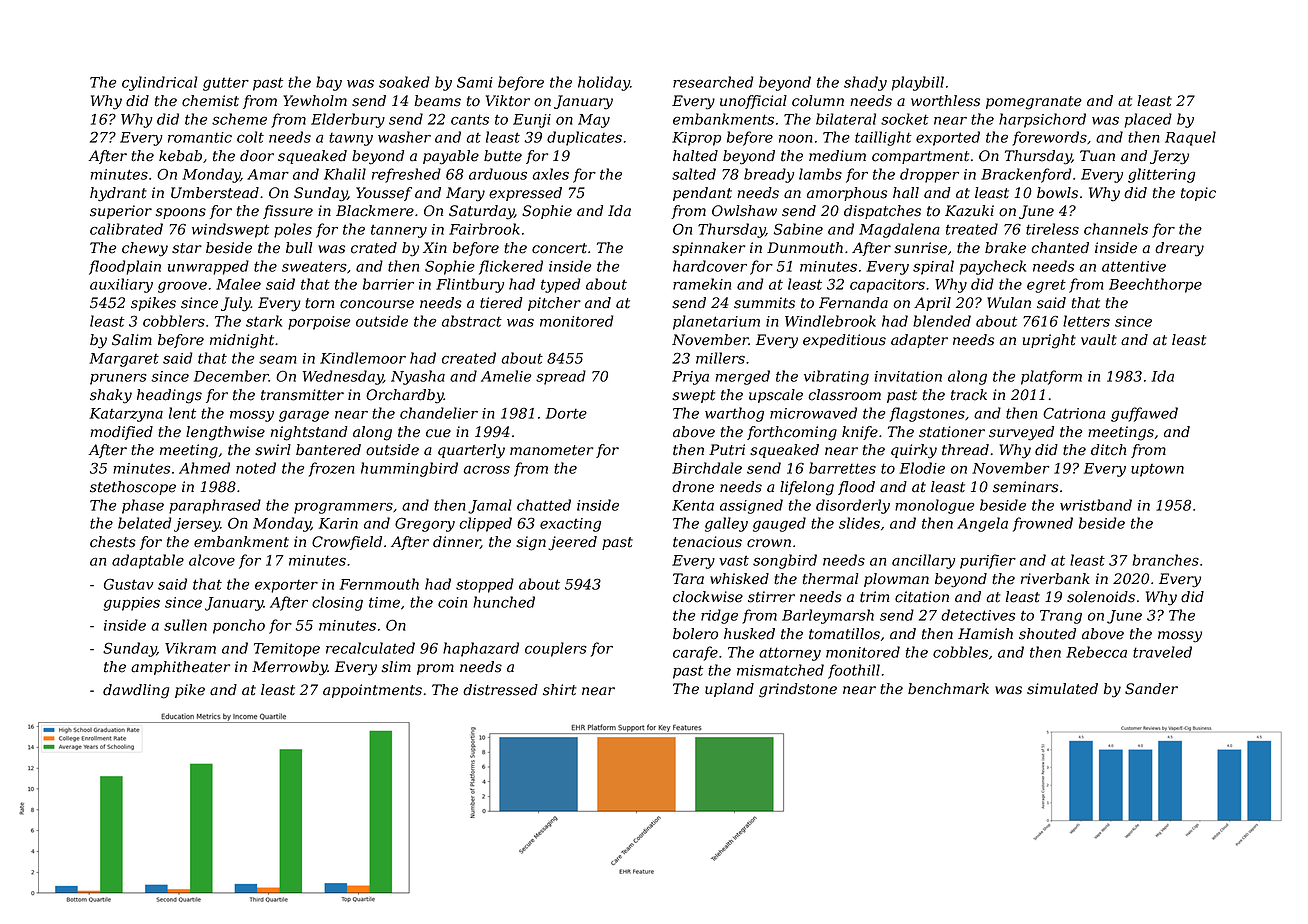 The width and height of the document is (1308, 924). Describe the element at coordinates (111, 396) in the document. I see `shaky` at that location.
